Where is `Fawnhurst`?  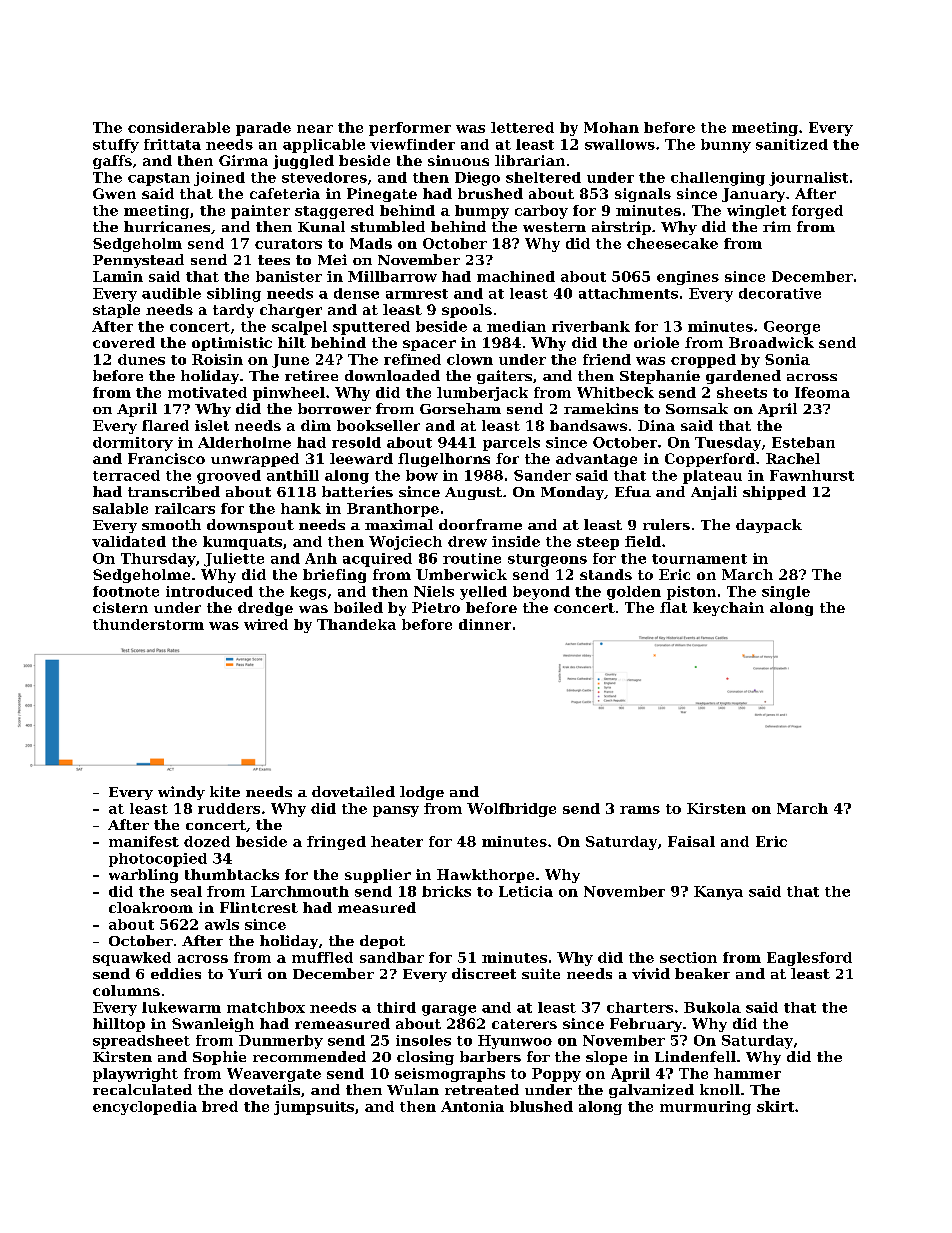
Fawnhurst is located at coordinates (812, 475).
